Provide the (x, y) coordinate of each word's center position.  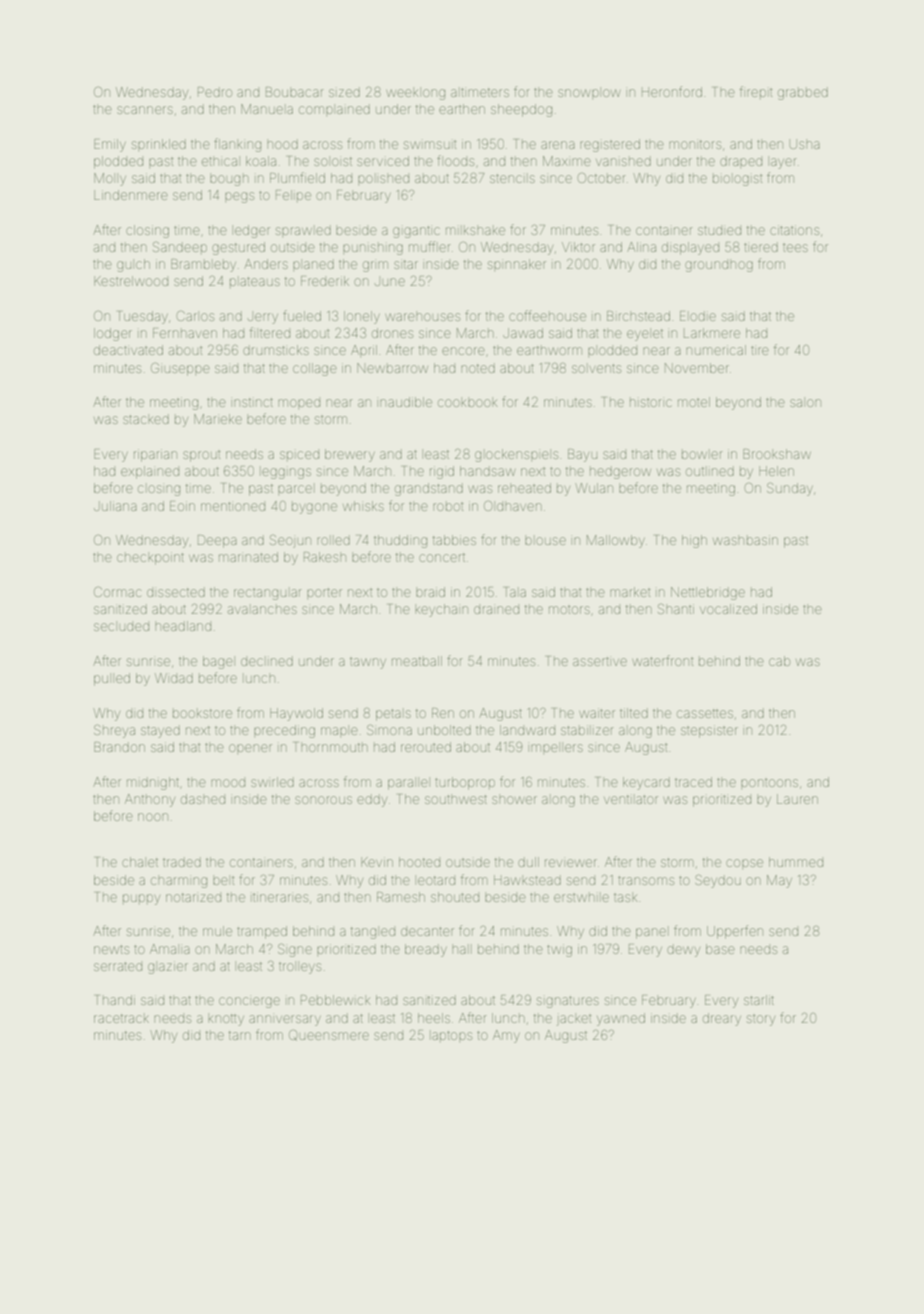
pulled (112, 679)
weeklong (415, 94)
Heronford (672, 91)
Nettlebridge (708, 593)
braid (430, 592)
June (390, 282)
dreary (722, 1019)
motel (694, 402)
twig (559, 950)
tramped (262, 932)
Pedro (215, 92)
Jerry (263, 318)
